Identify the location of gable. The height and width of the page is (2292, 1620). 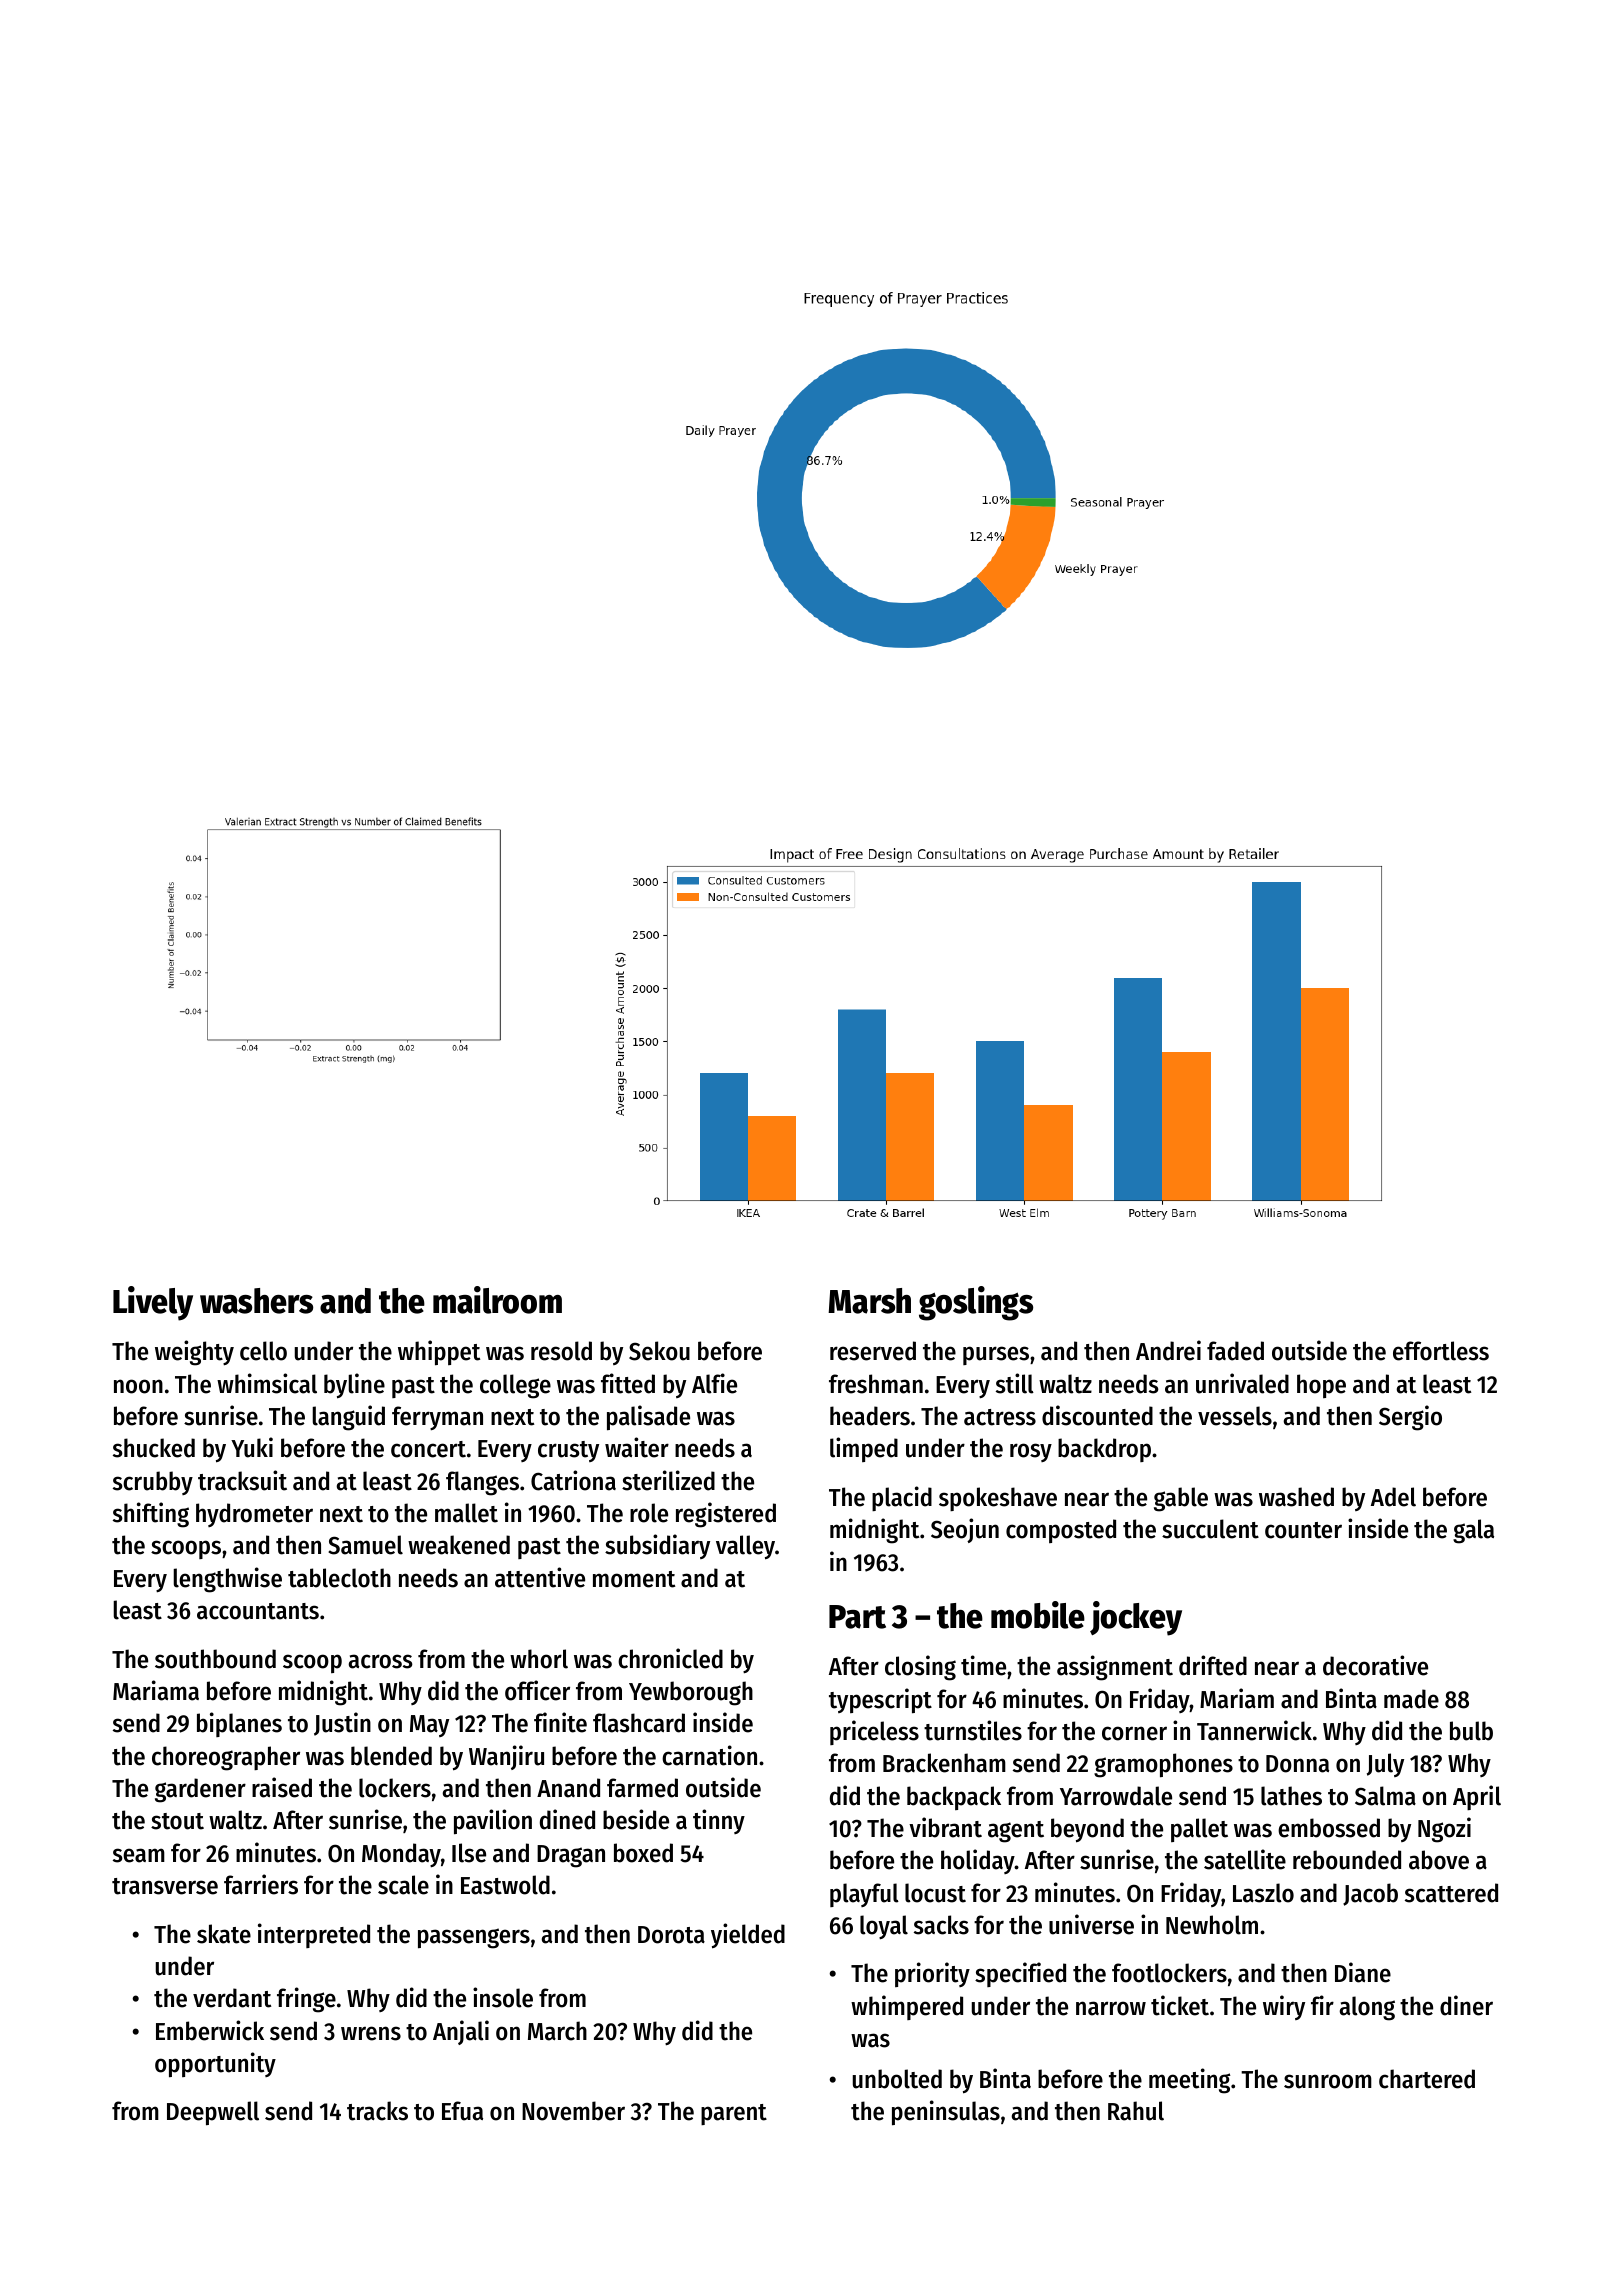
(1181, 1499).
